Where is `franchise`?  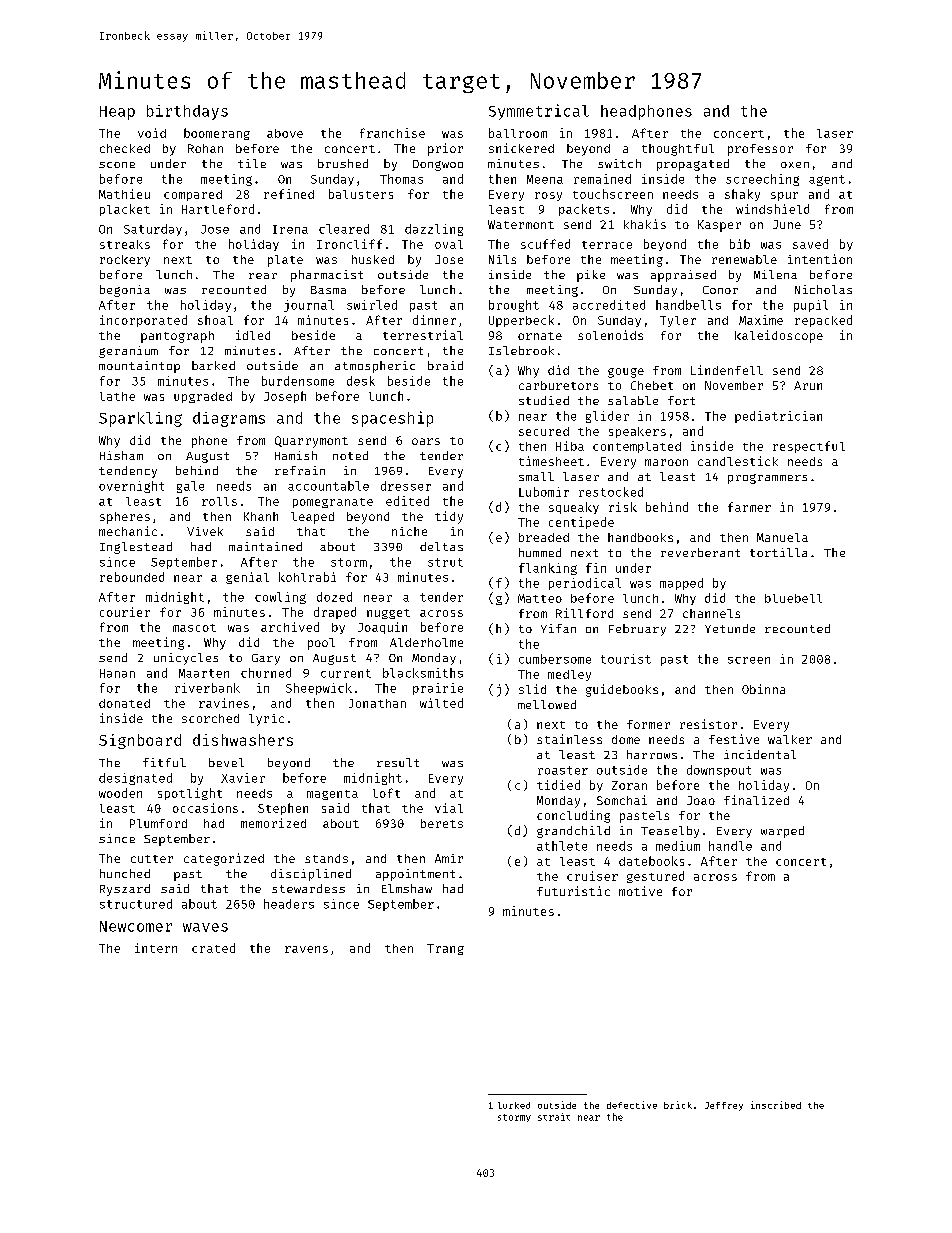
franchise is located at coordinates (392, 133).
